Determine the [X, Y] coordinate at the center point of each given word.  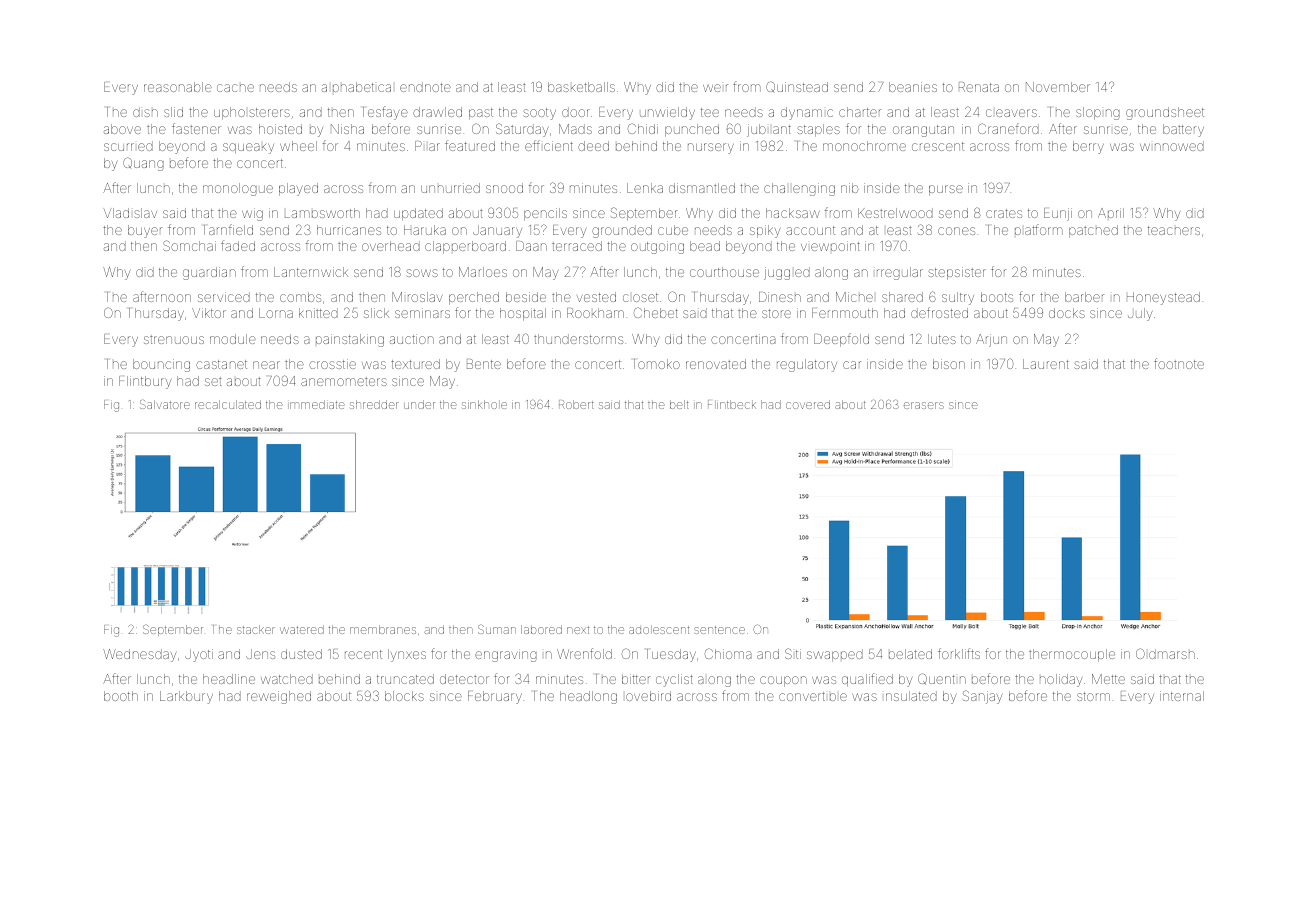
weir [715, 88]
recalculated [228, 404]
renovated [716, 364]
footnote [1179, 363]
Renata [979, 87]
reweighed [279, 697]
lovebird [648, 696]
